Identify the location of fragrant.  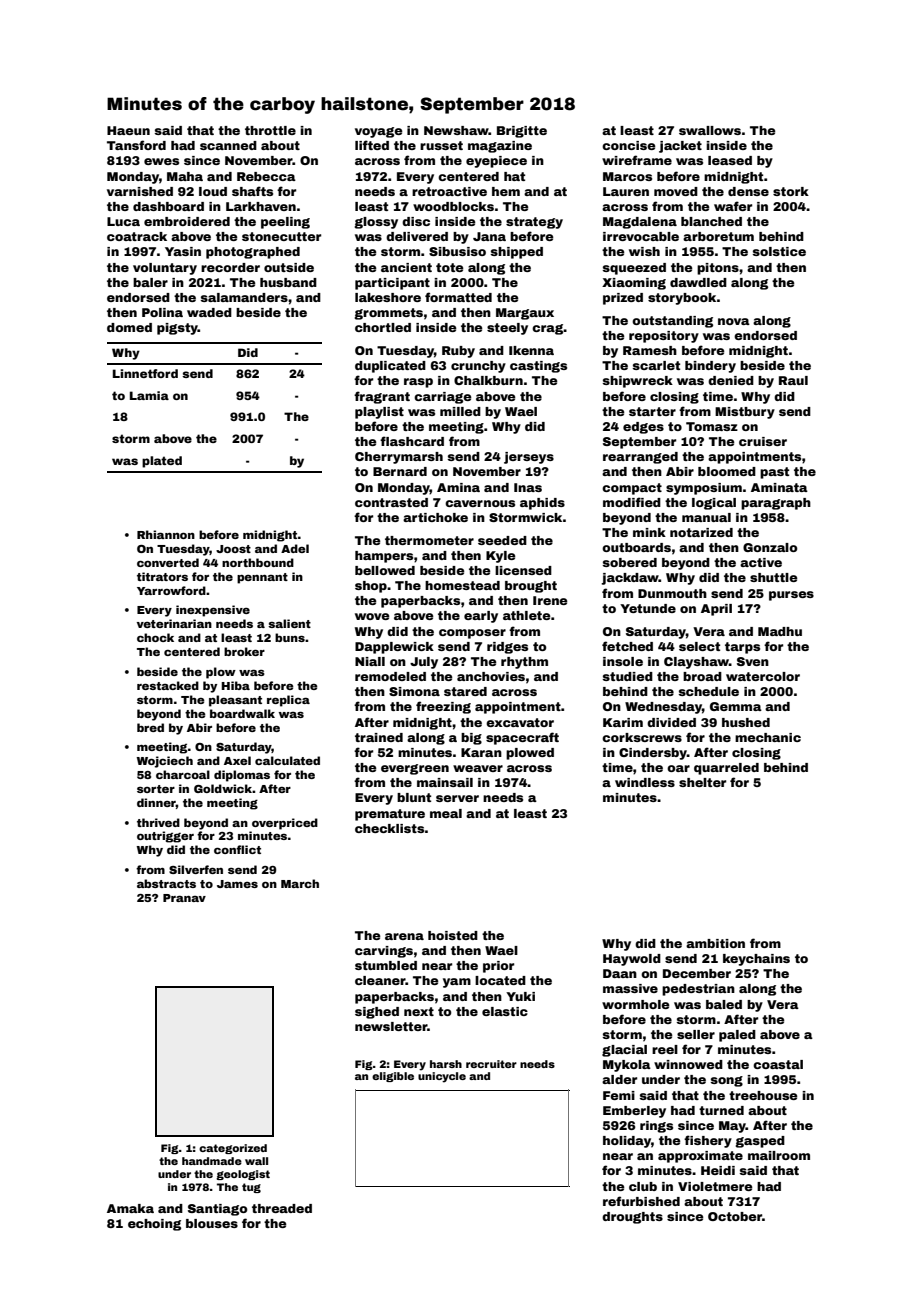
(382, 397).
